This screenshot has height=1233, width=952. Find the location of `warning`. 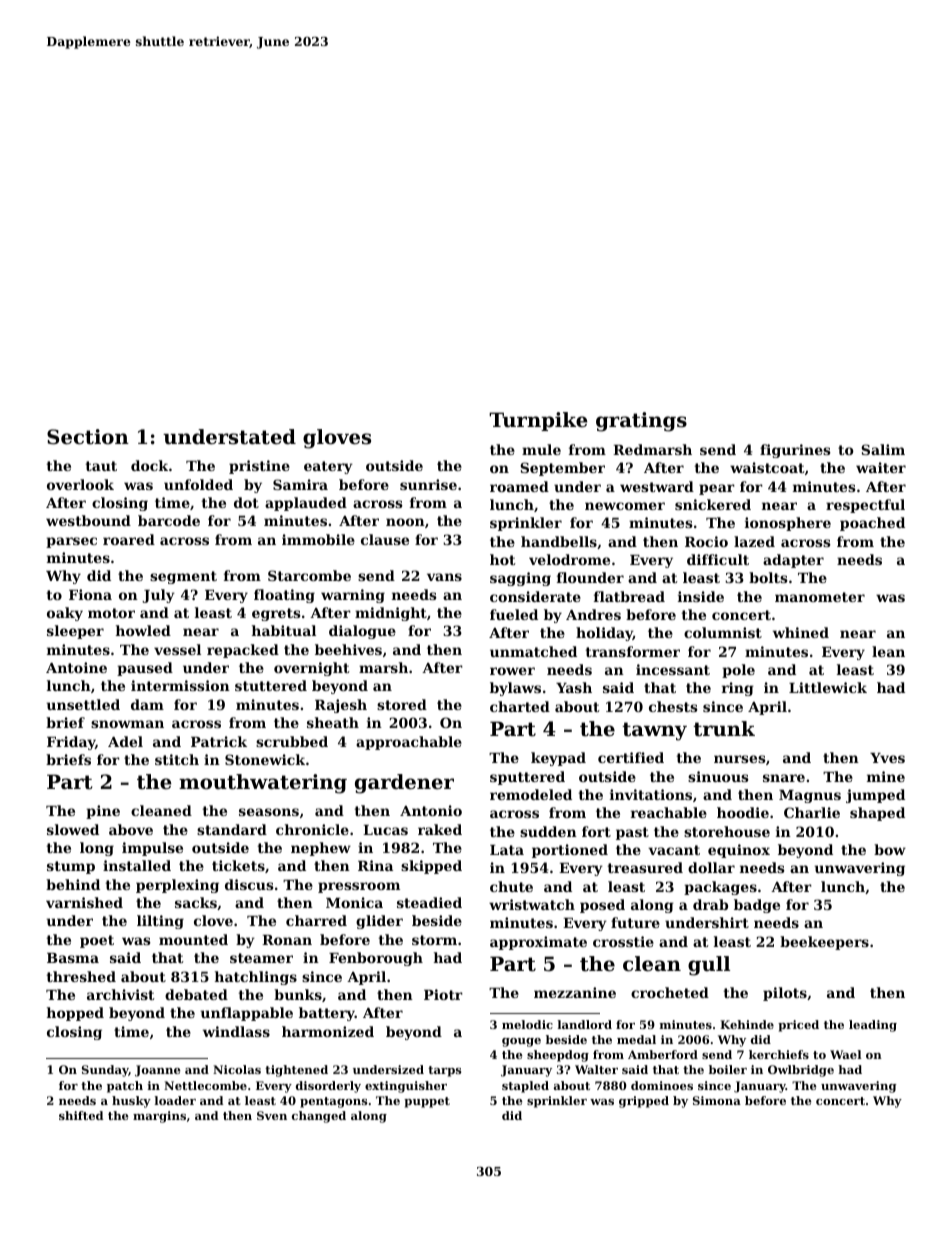

warning is located at coordinates (353, 596).
